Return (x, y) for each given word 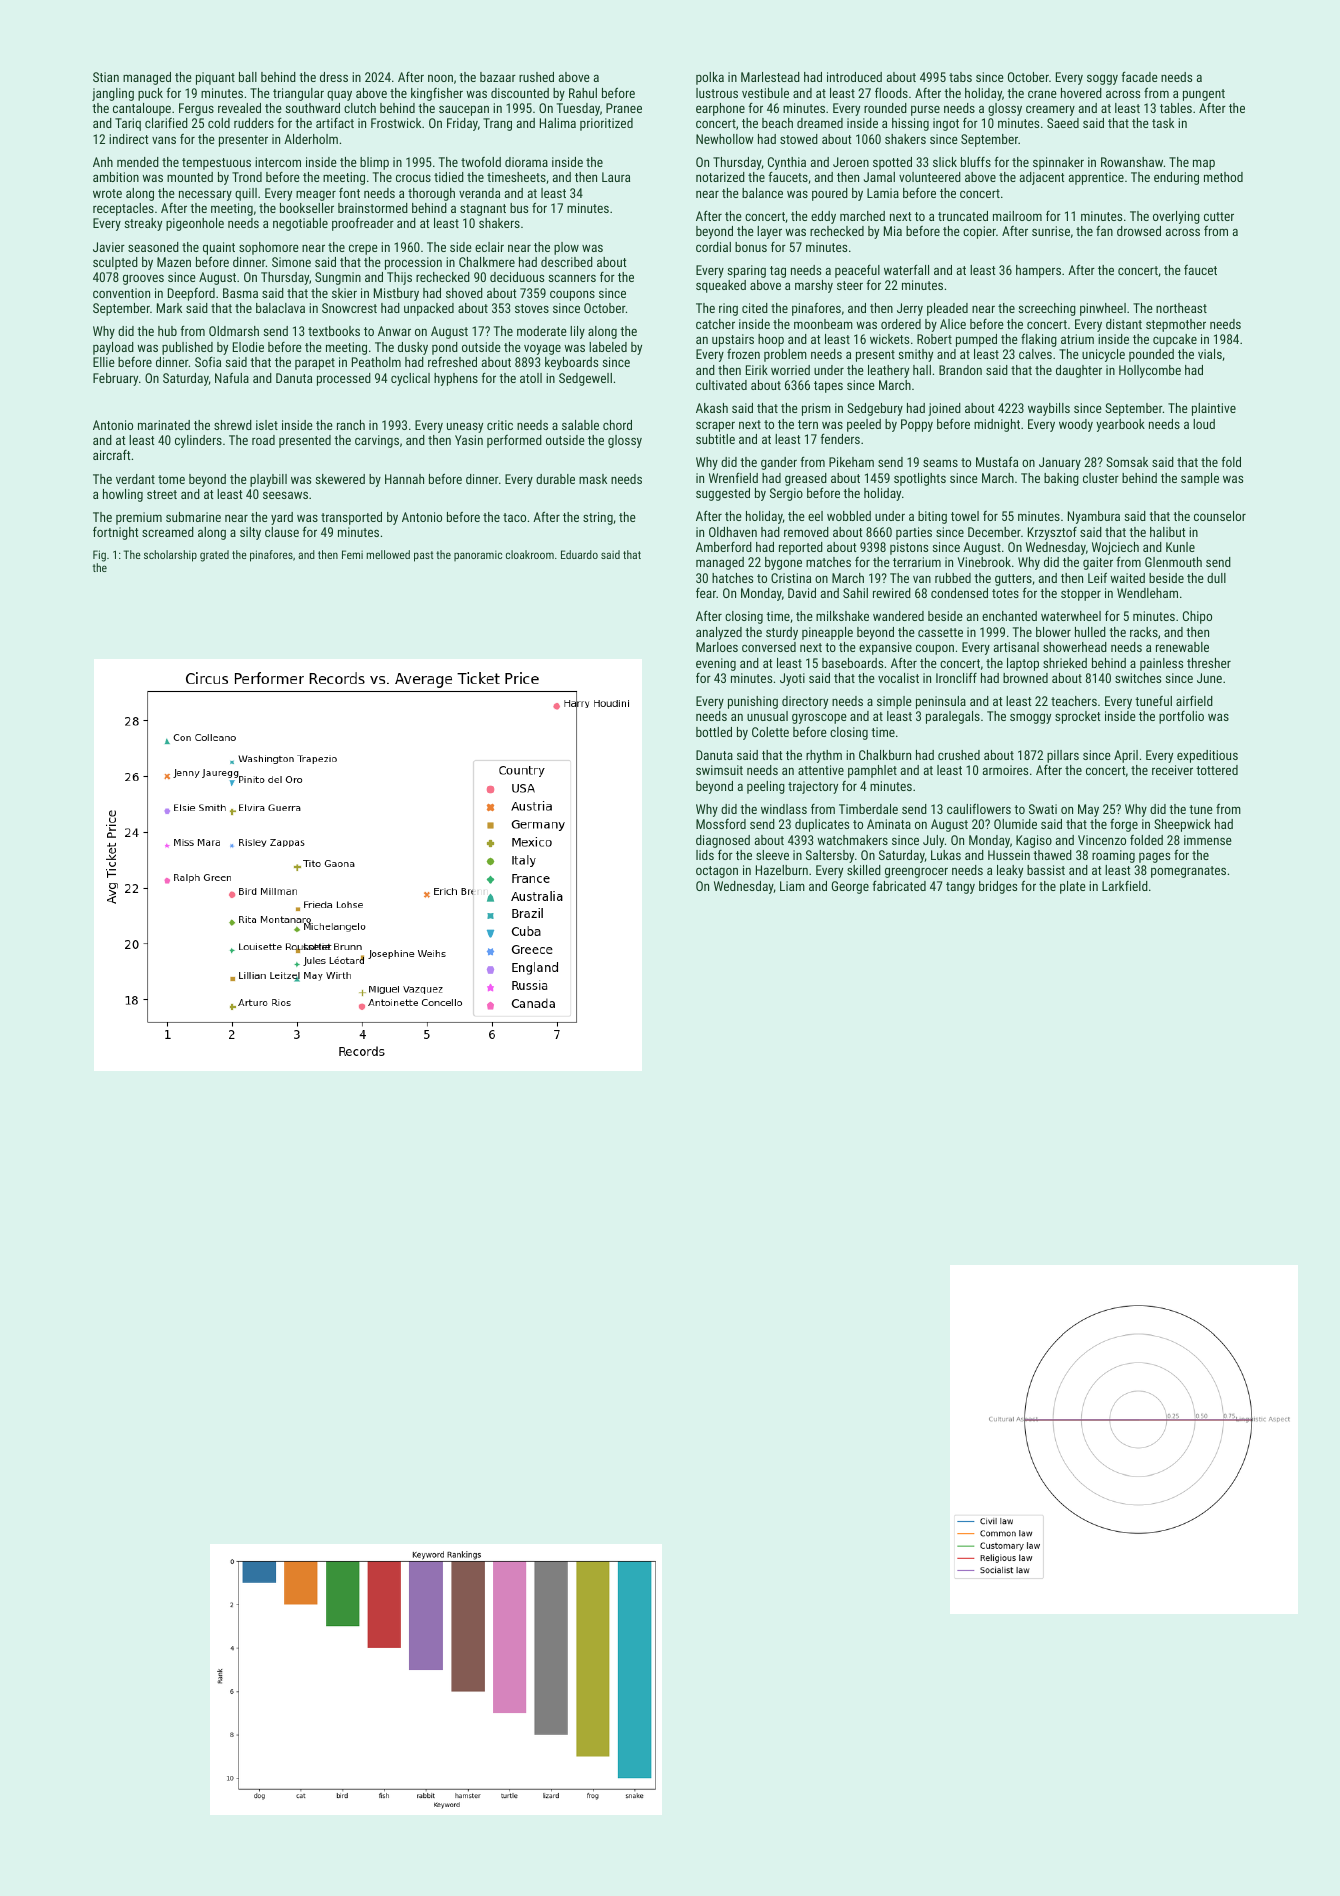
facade (1140, 77)
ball (248, 77)
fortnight (115, 533)
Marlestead (770, 77)
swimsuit (719, 770)
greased (806, 479)
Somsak (1127, 462)
